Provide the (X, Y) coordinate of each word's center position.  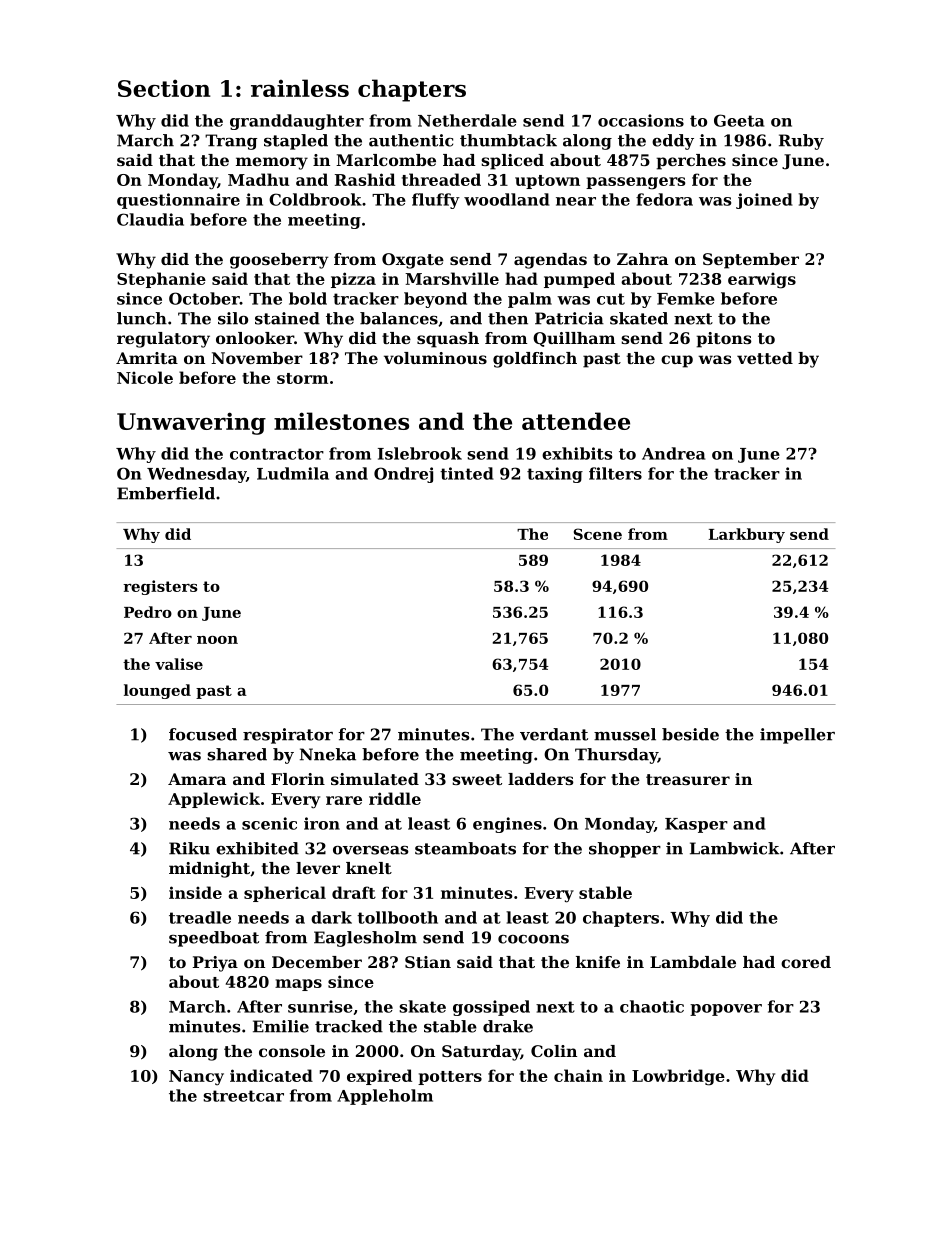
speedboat (214, 939)
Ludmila (293, 473)
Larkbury (747, 535)
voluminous (435, 358)
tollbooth (397, 917)
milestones (341, 421)
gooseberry (279, 261)
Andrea (673, 453)
